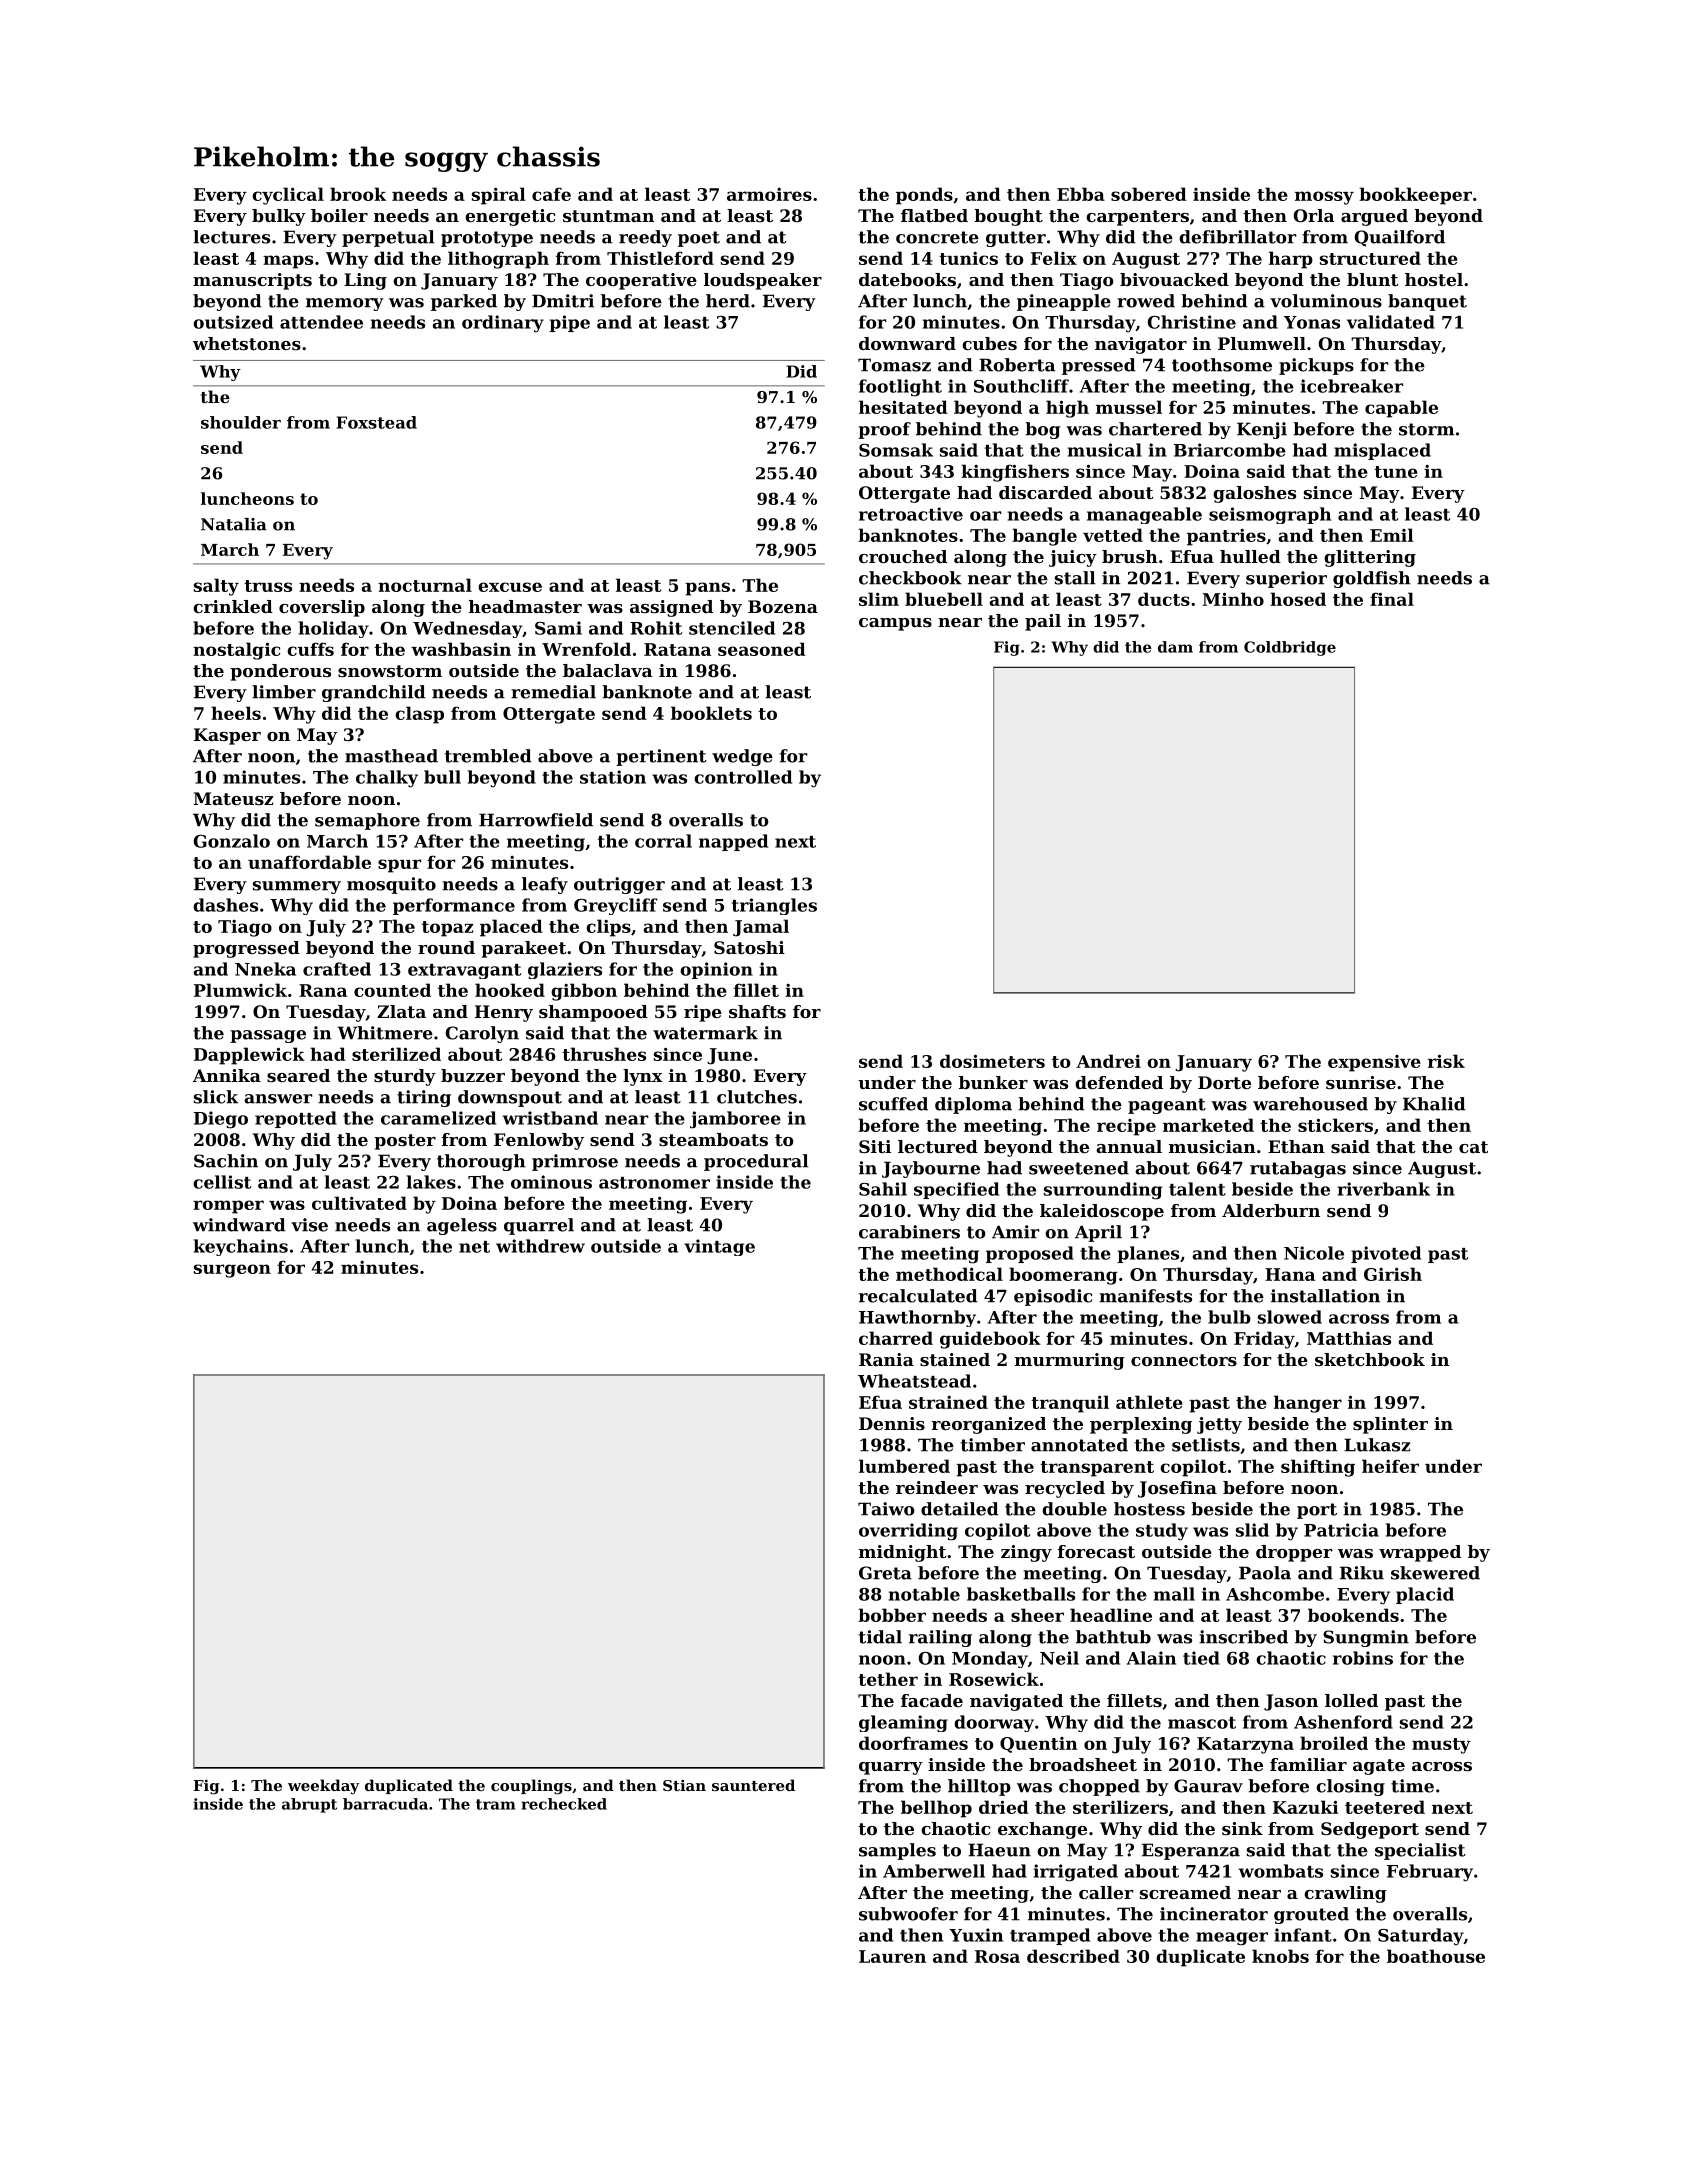  Describe the element at coordinates (1436, 1956) in the image. I see `boathouse` at that location.
